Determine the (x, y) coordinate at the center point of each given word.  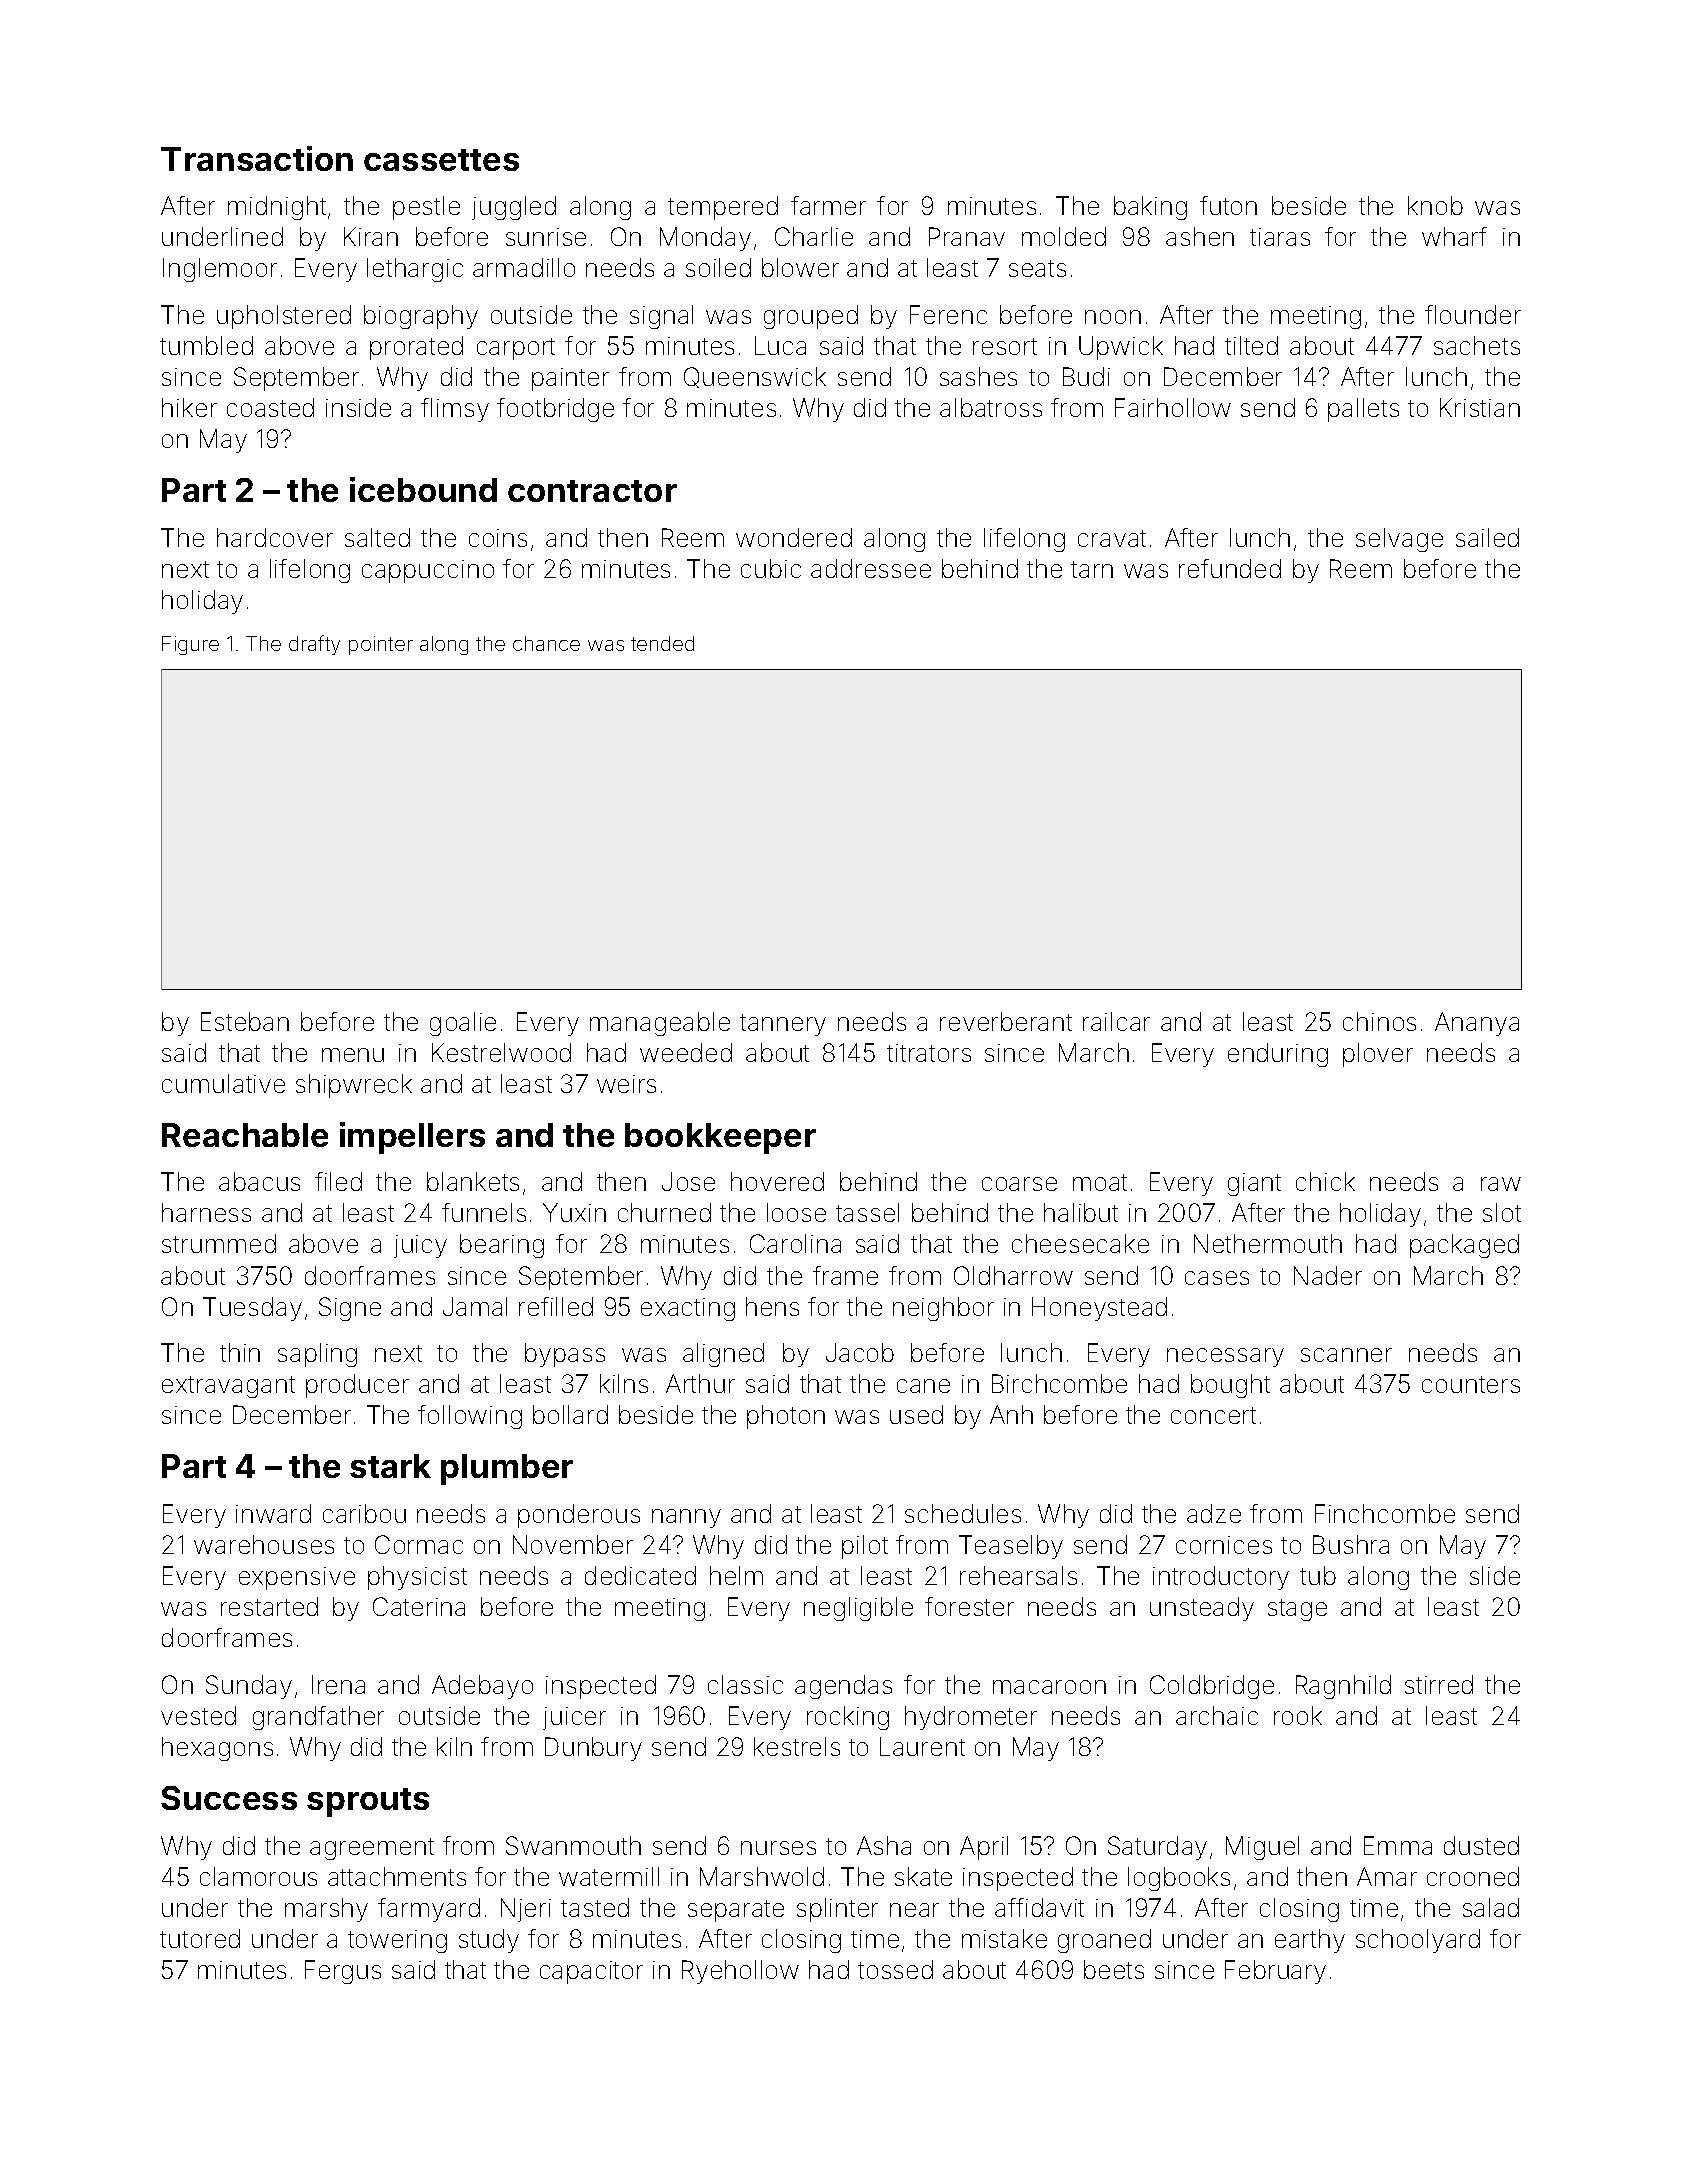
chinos (1379, 1021)
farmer (828, 205)
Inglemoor (220, 270)
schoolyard (1418, 1941)
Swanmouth (573, 1845)
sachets (1477, 345)
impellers (412, 1138)
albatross (991, 407)
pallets (1363, 410)
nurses (778, 1848)
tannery (783, 1025)
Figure (190, 645)
